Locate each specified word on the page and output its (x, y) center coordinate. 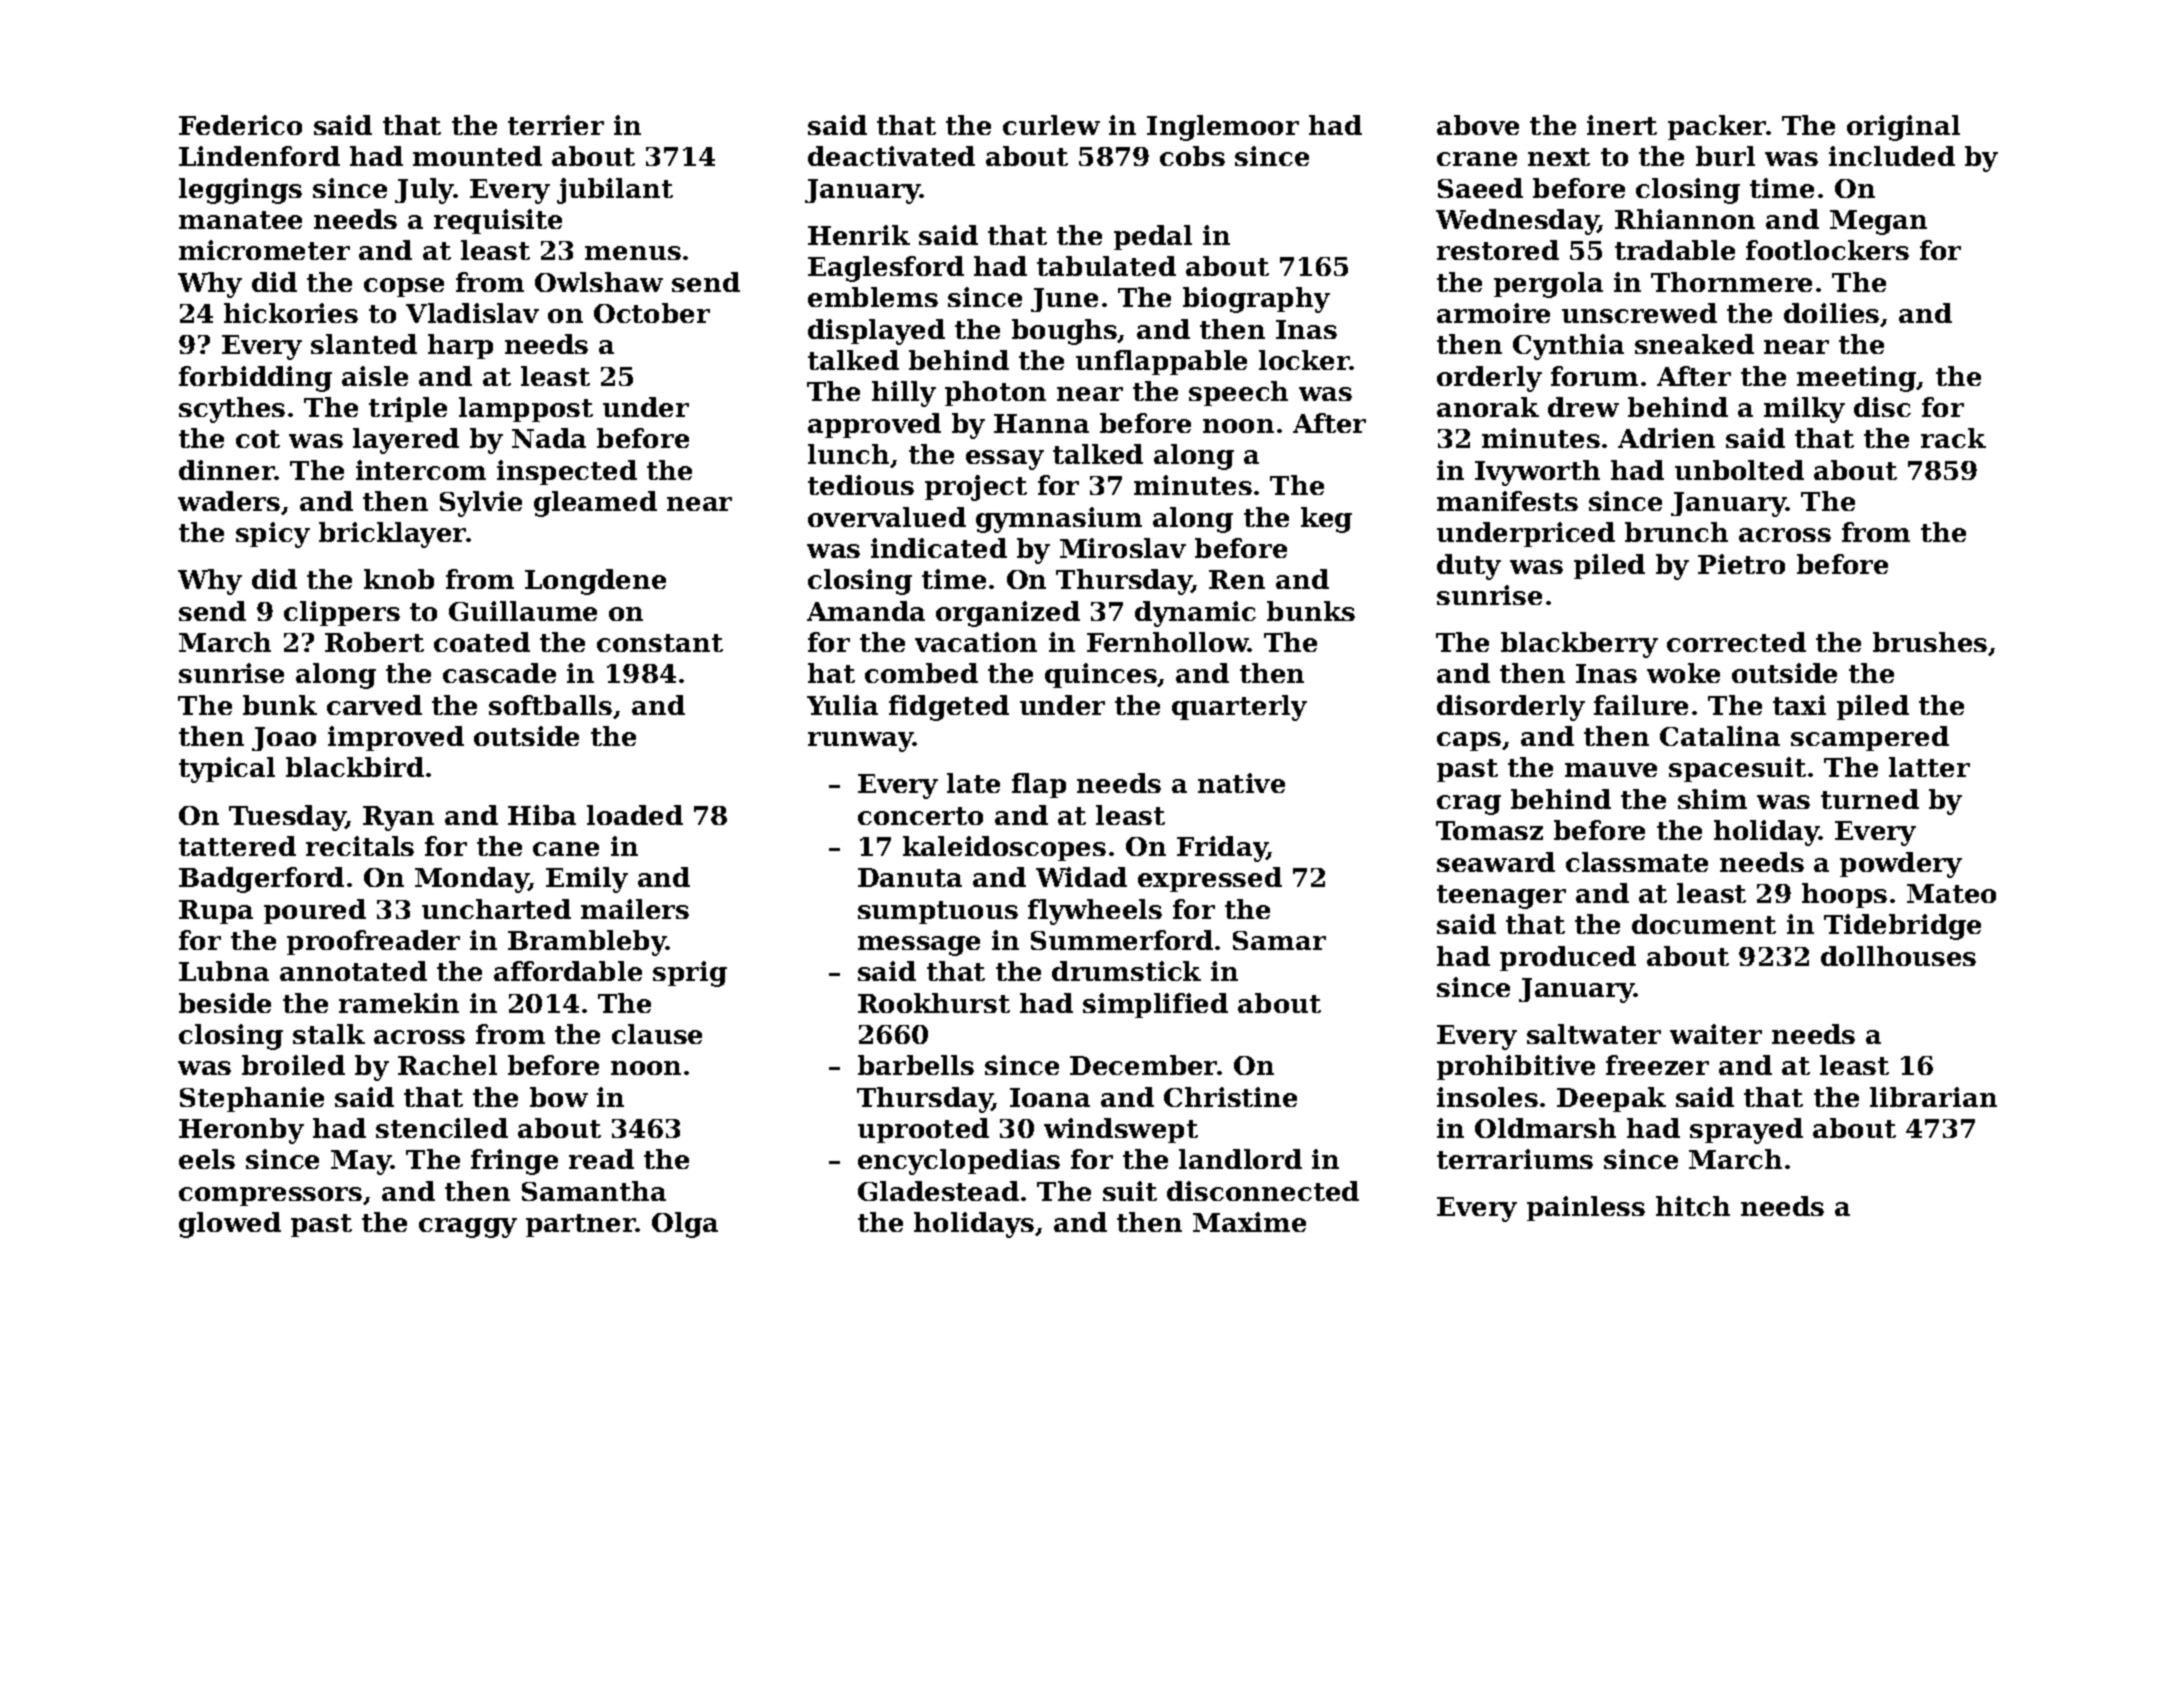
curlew (1051, 125)
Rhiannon (1685, 219)
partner (581, 1225)
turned (1870, 799)
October (652, 313)
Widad (1081, 877)
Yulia (842, 705)
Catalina (1720, 736)
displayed (876, 332)
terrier (556, 125)
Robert (374, 642)
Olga (685, 1225)
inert (1622, 125)
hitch (1693, 1206)
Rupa (216, 912)
